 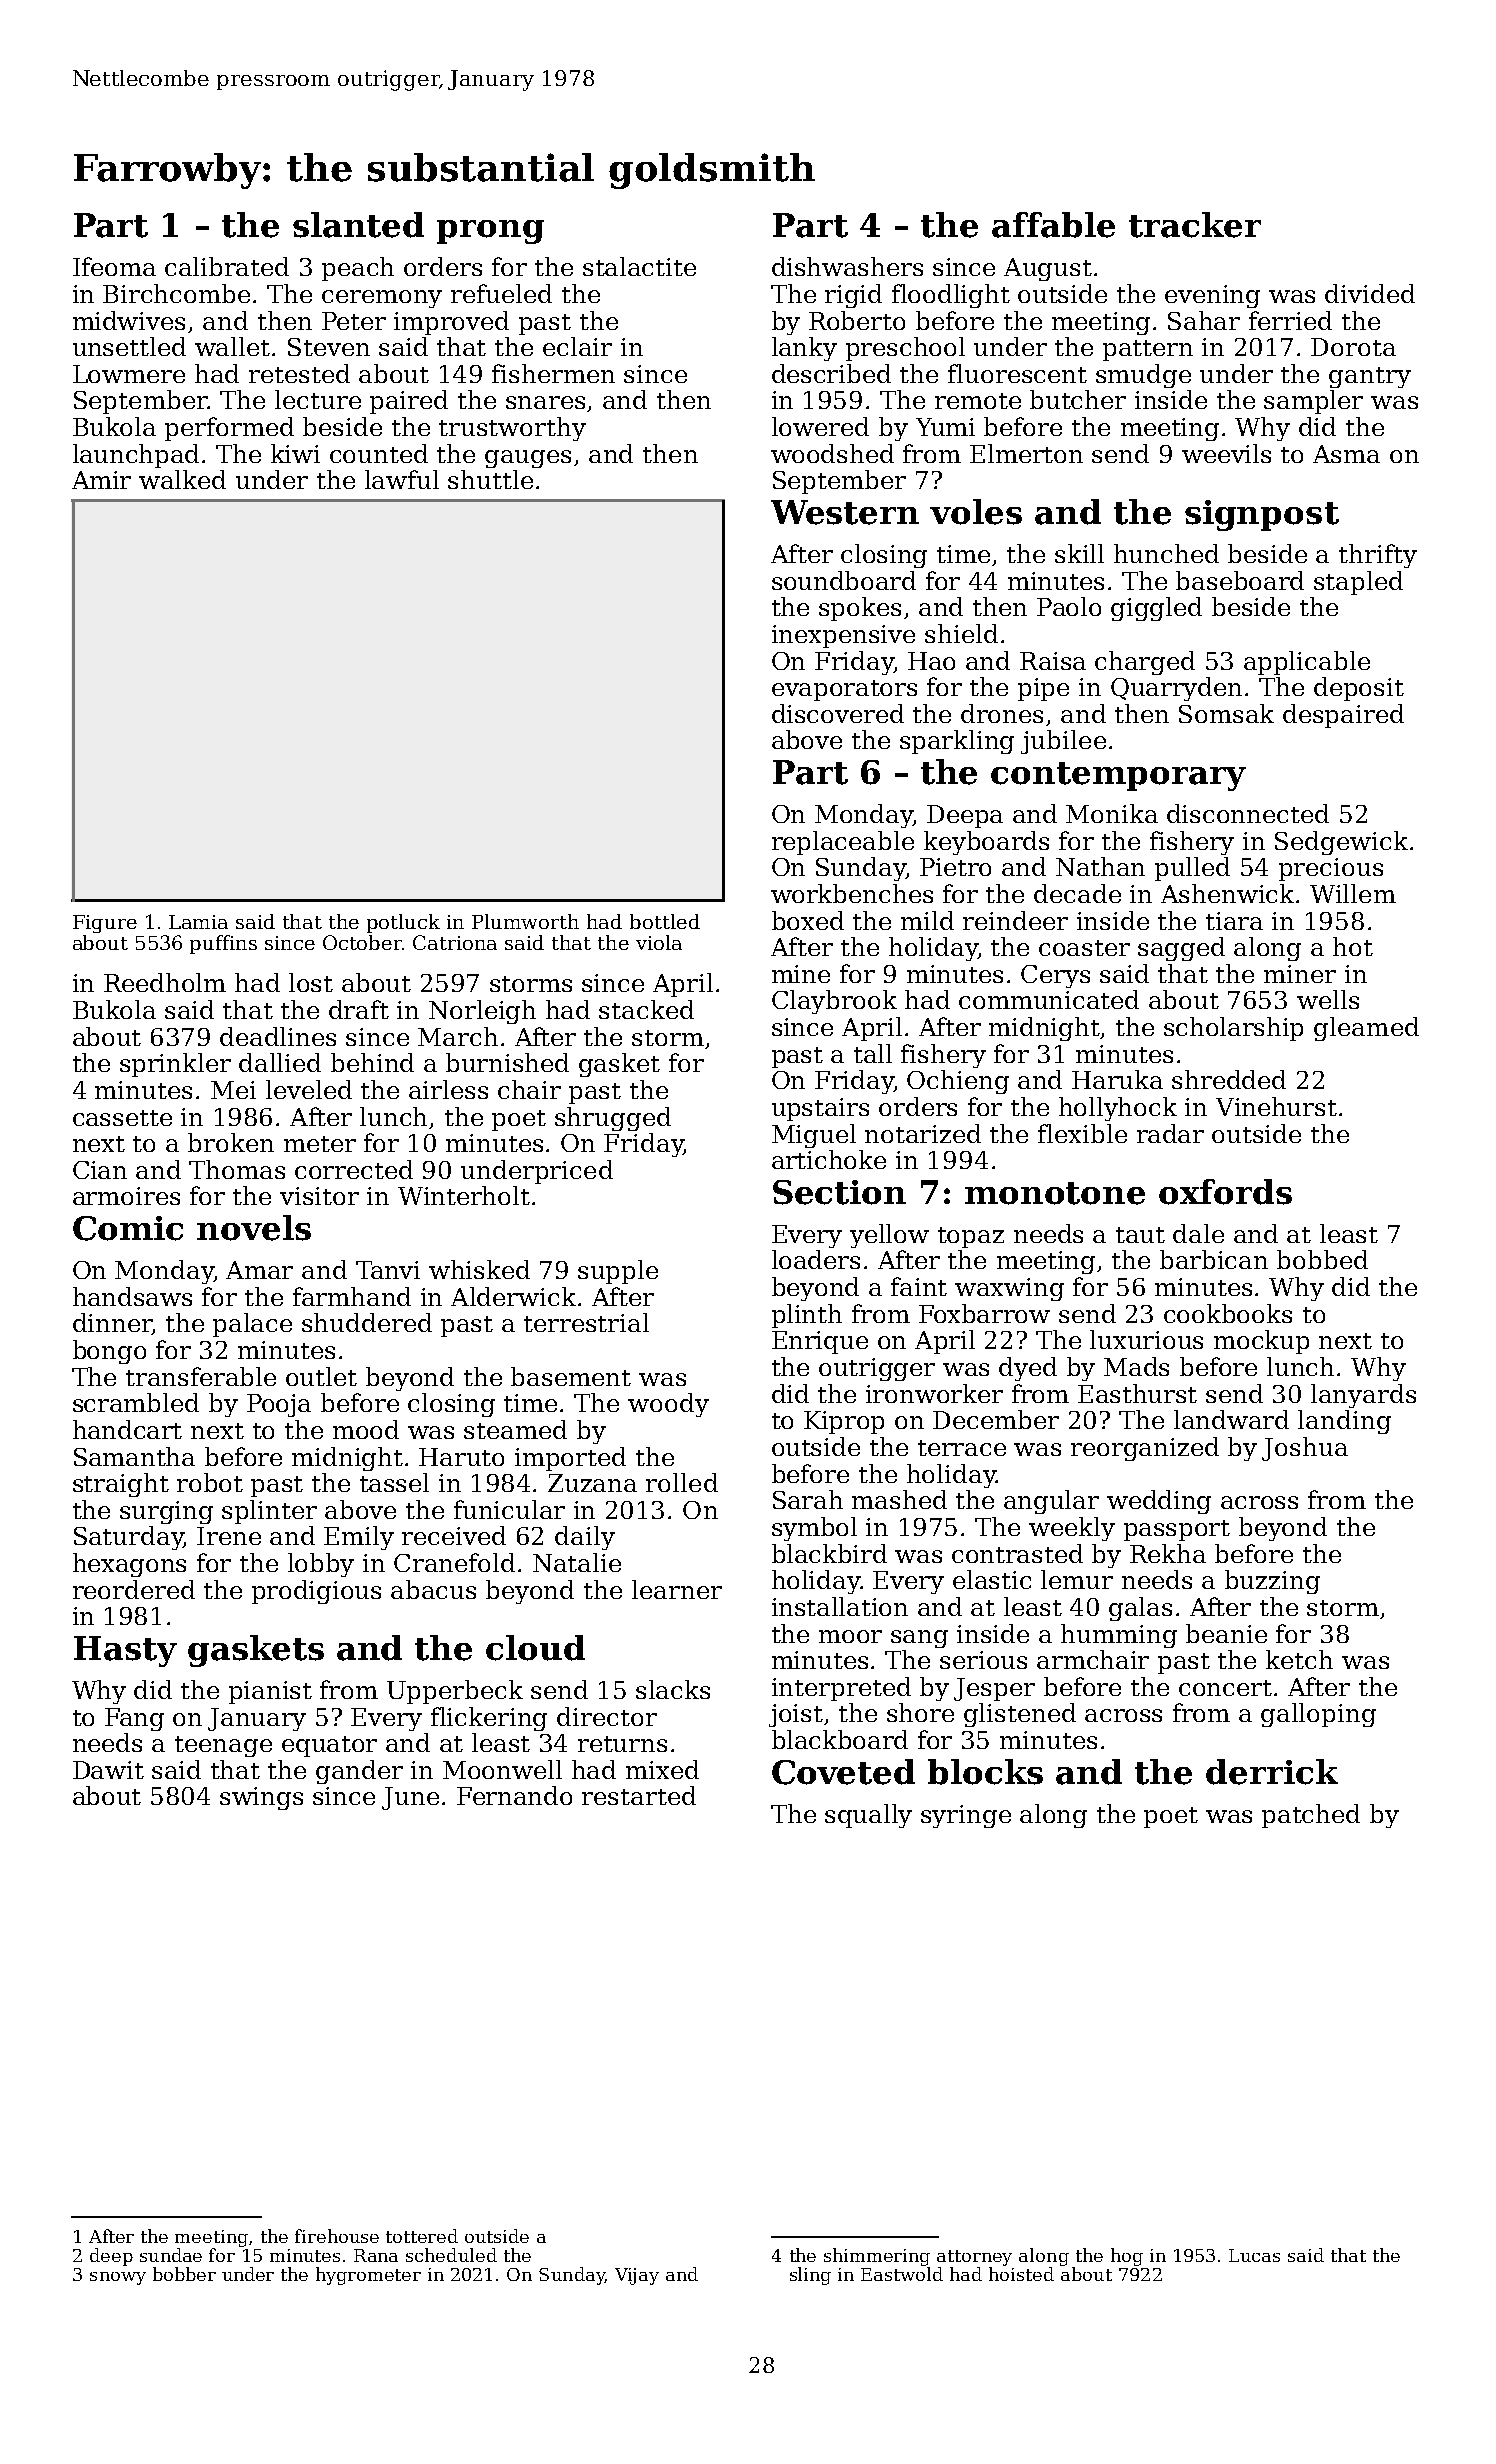 I want to click on tracker, so click(x=1195, y=225).
